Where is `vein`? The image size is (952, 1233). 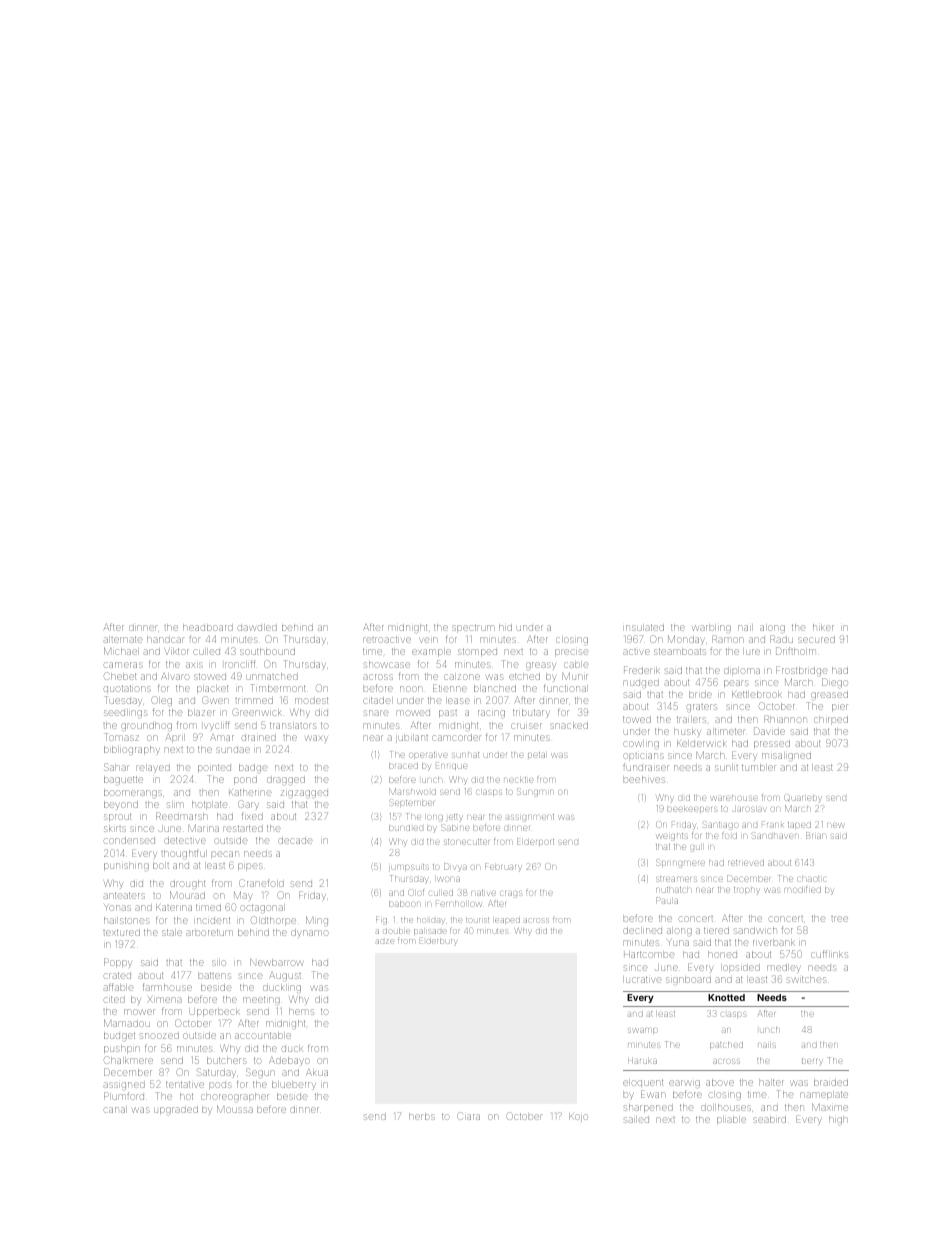
vein is located at coordinates (428, 640).
